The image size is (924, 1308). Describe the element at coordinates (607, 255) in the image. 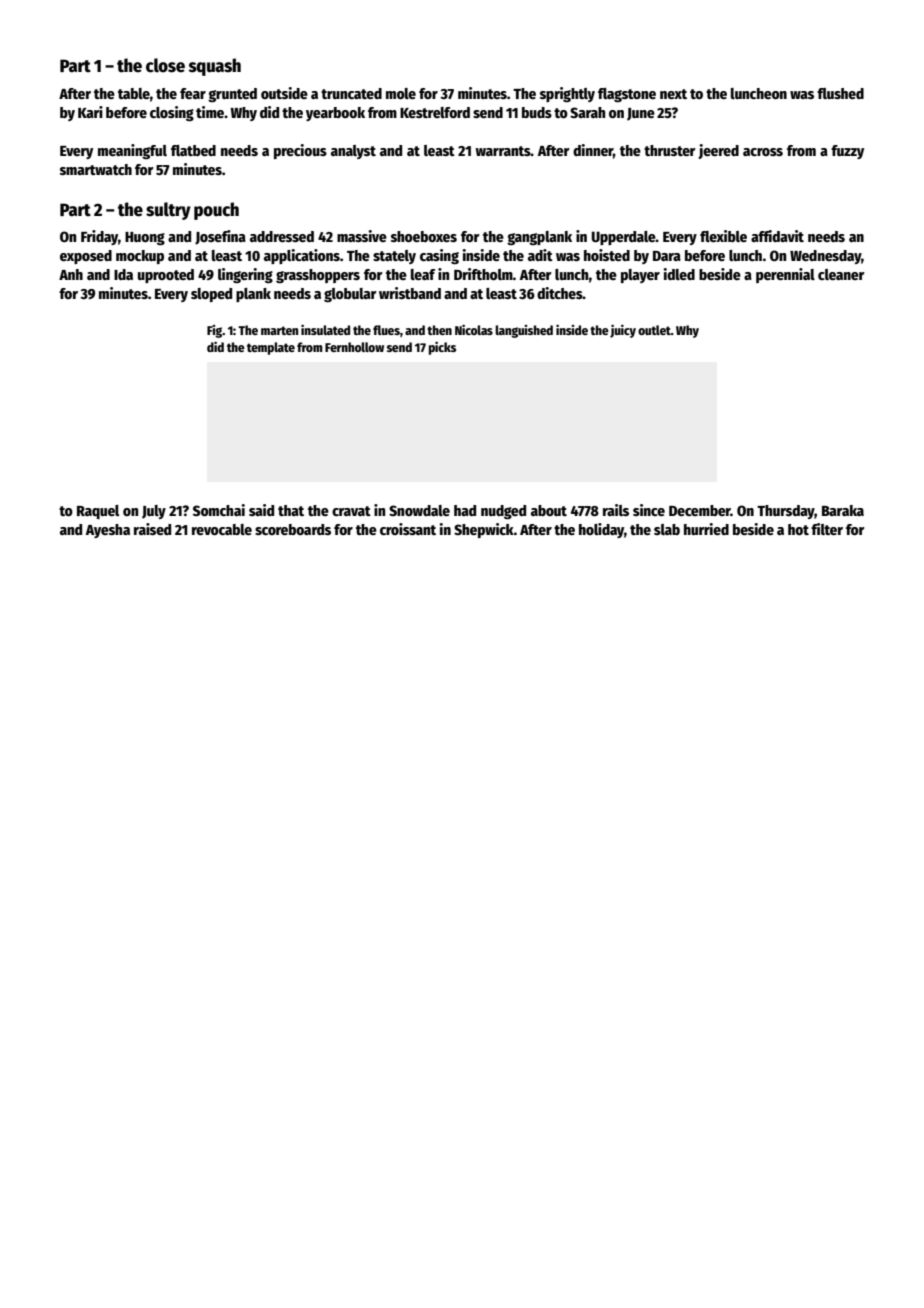

I see `hoisted` at that location.
